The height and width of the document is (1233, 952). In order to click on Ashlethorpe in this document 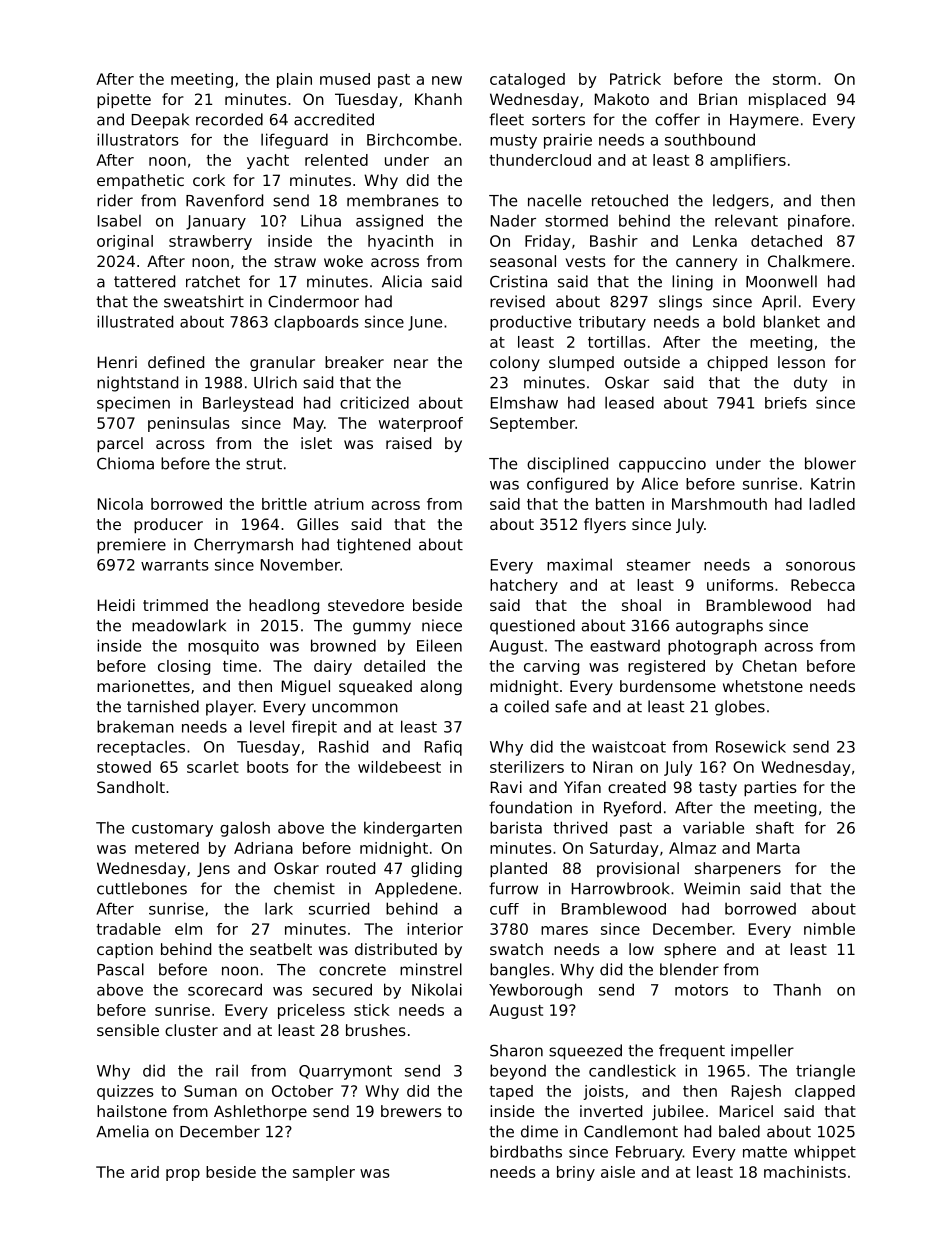, I will do `click(260, 1112)`.
